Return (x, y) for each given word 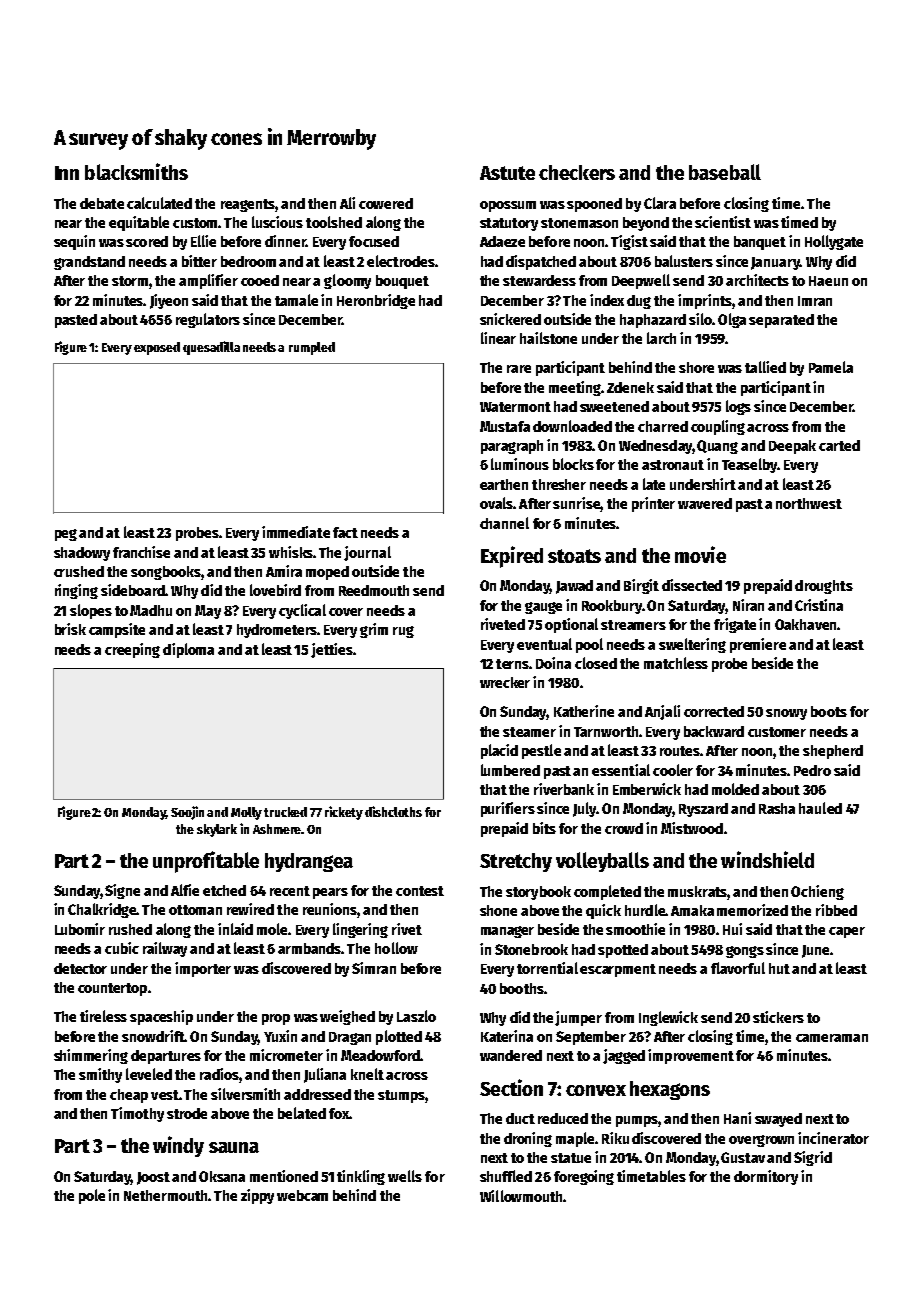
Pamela (831, 367)
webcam (302, 1195)
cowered (386, 203)
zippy (257, 1196)
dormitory (766, 1177)
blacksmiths (136, 171)
